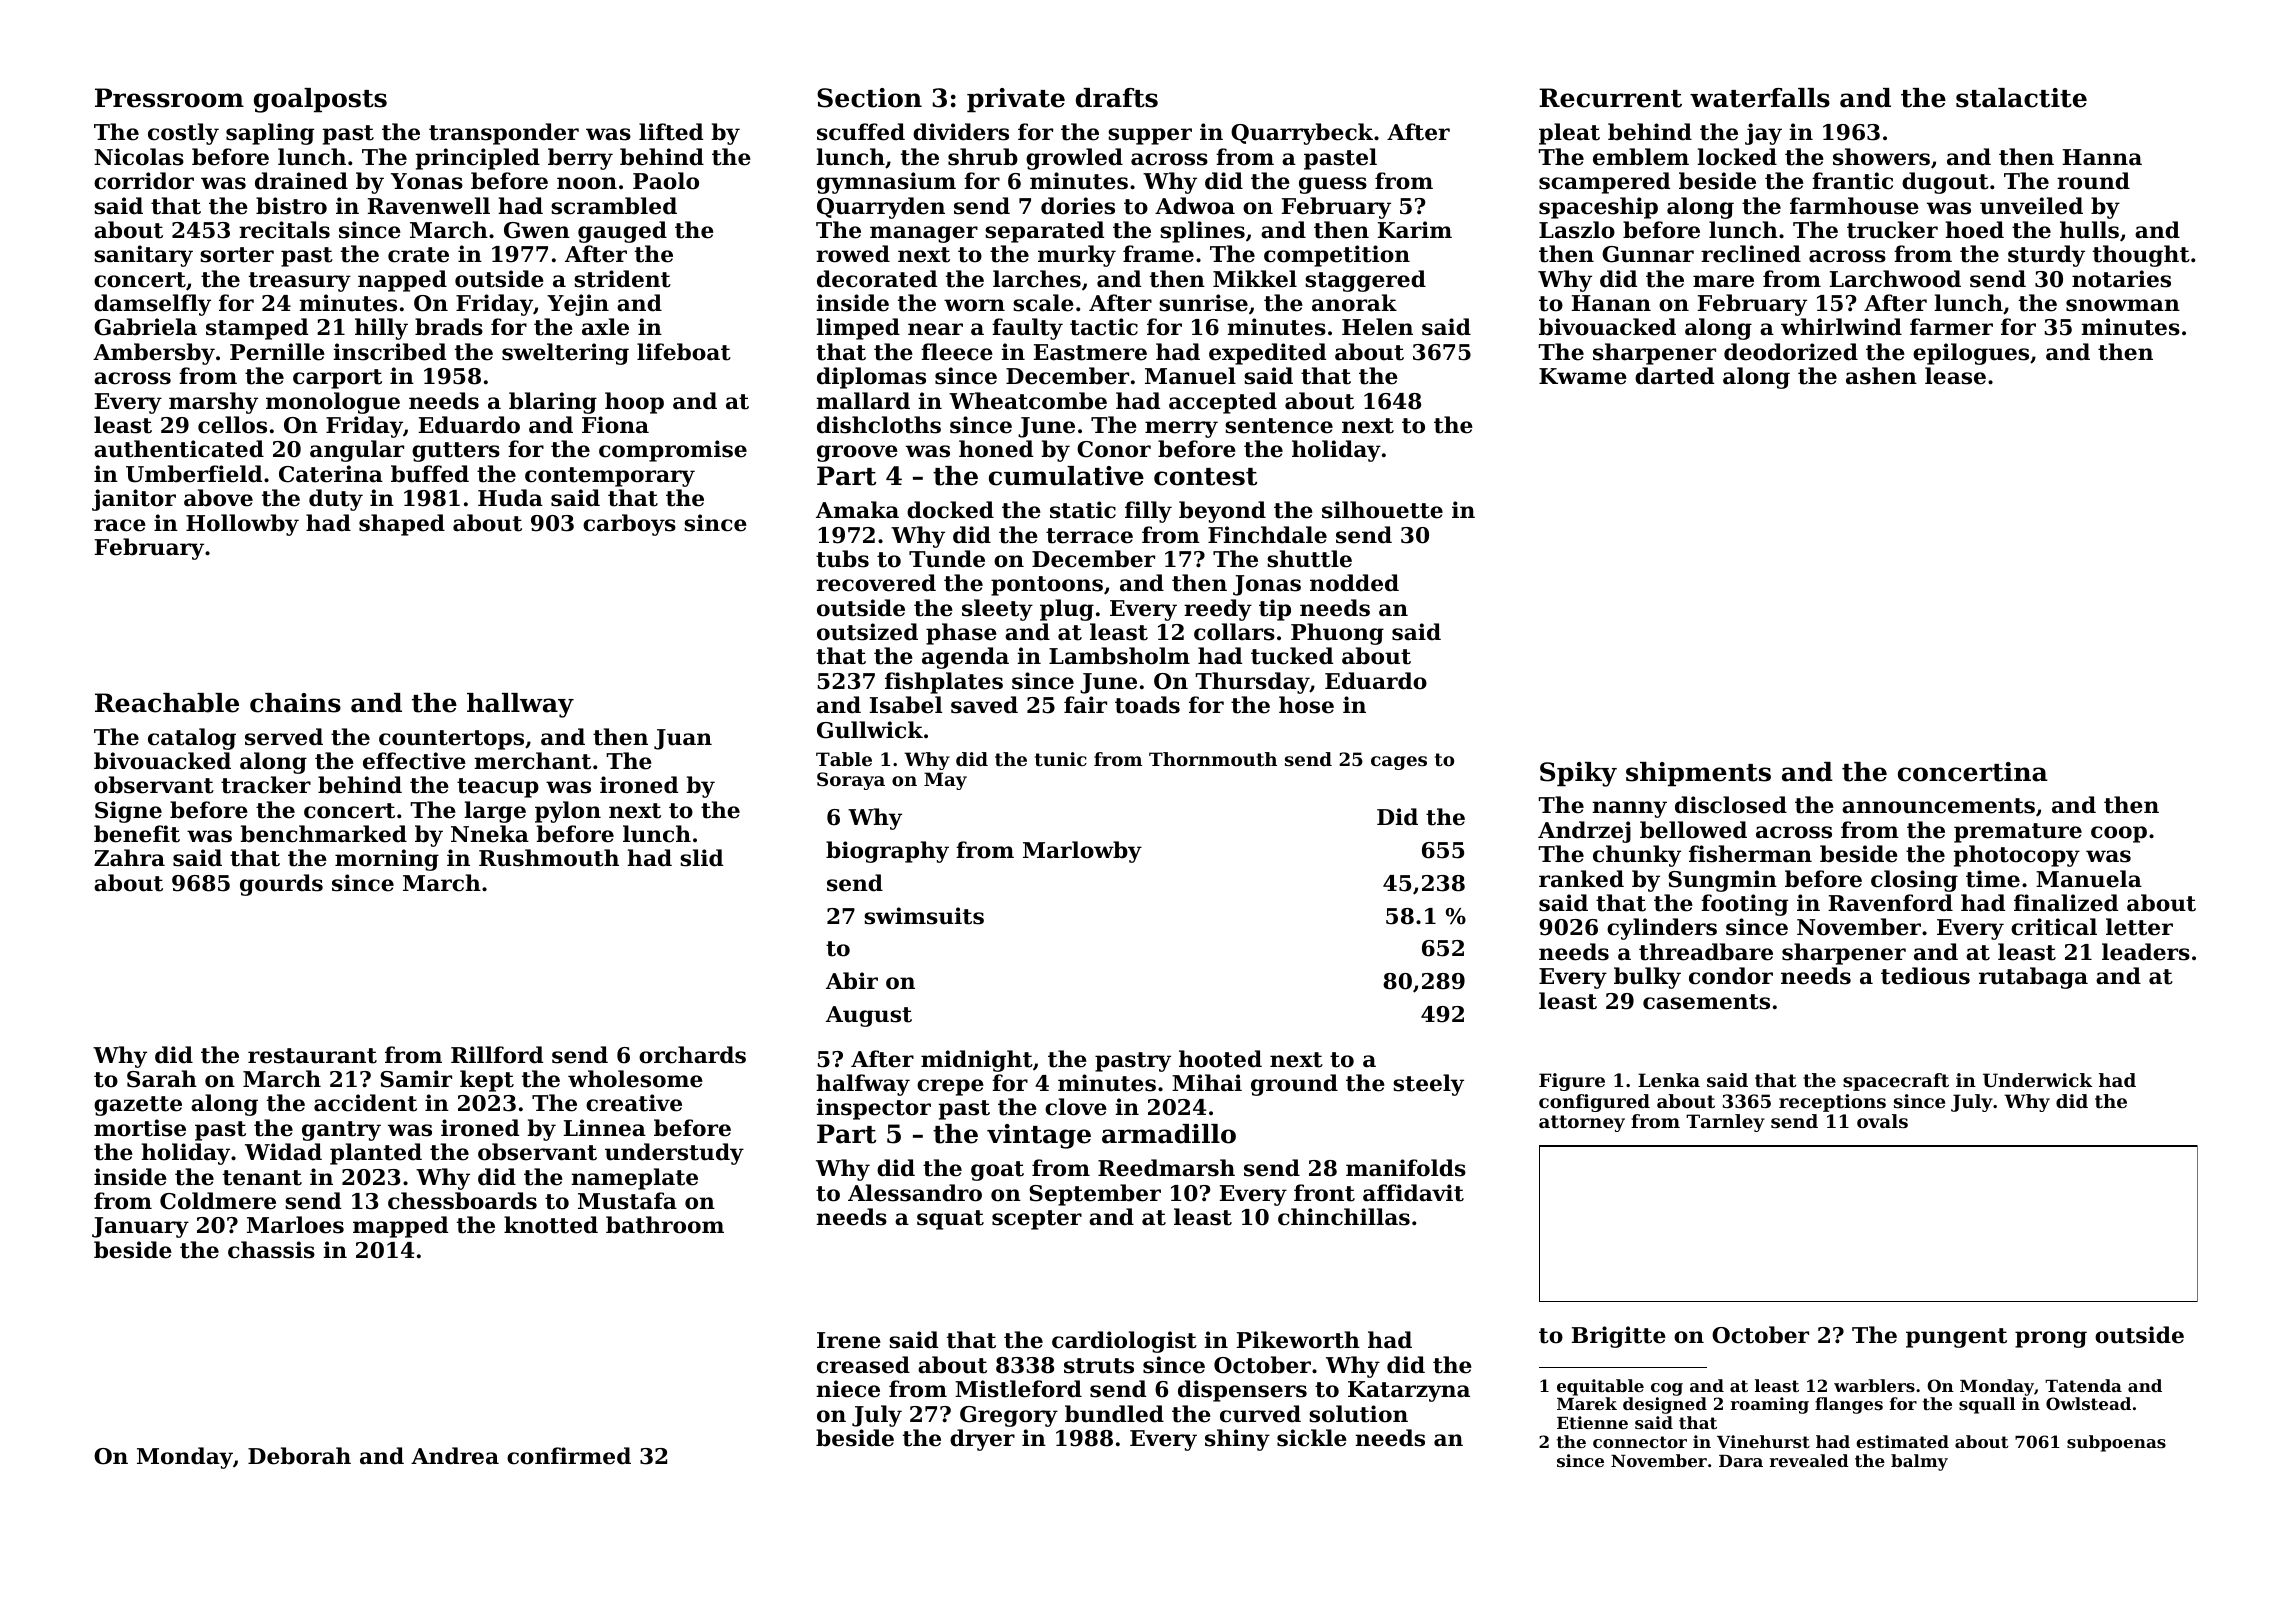 The image size is (2292, 1620). I want to click on bulky, so click(1647, 978).
